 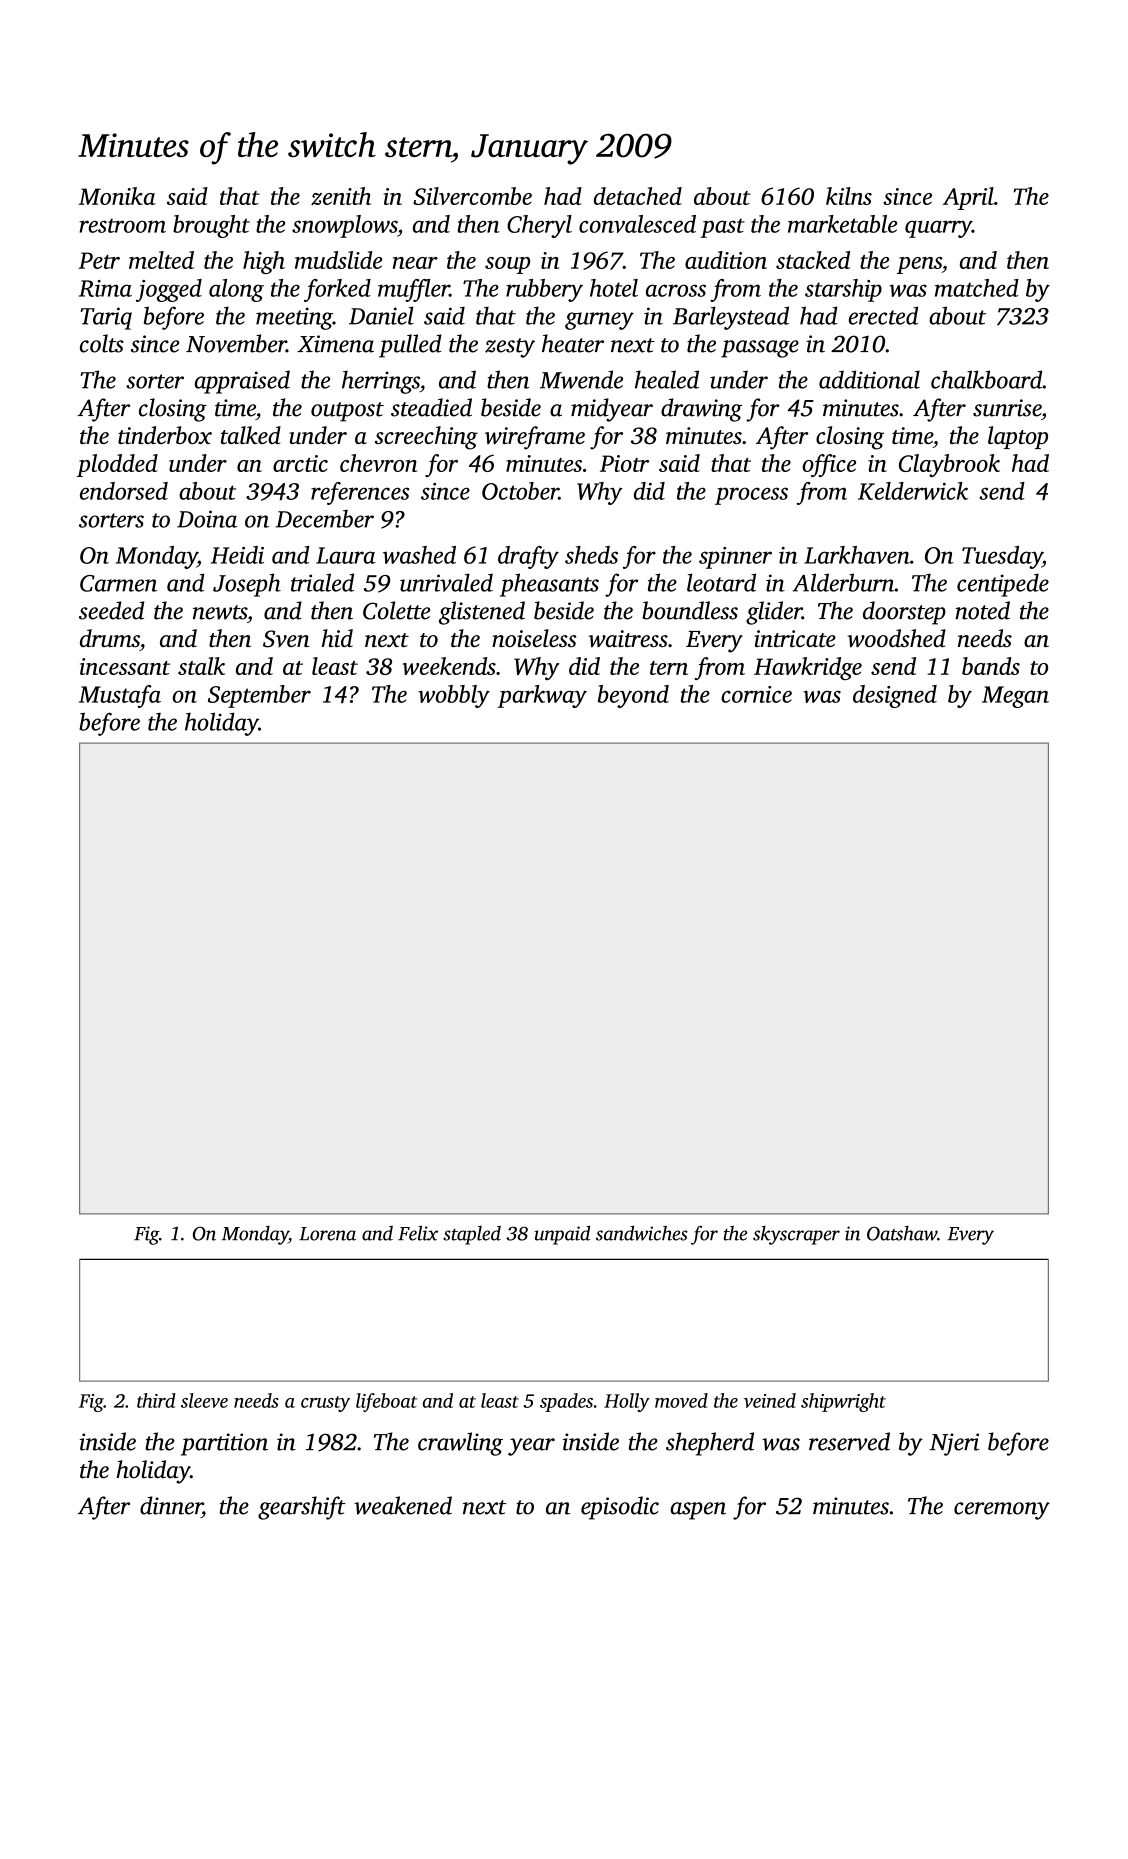 What do you see at coordinates (968, 198) in the document?
I see `April` at bounding box center [968, 198].
